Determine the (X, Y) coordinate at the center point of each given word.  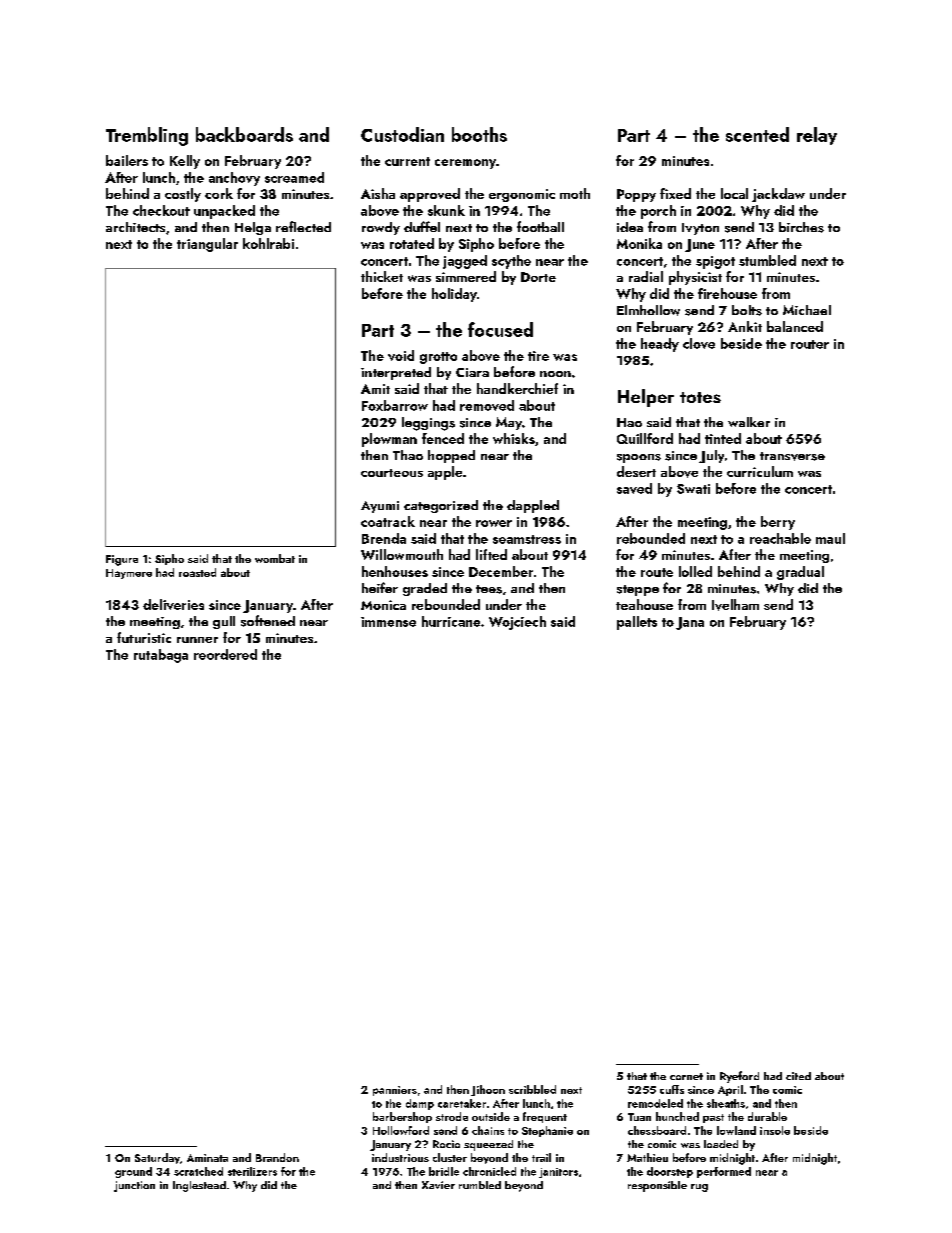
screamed (294, 177)
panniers (395, 1091)
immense (388, 622)
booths (479, 134)
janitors (558, 1173)
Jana (690, 623)
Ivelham (735, 605)
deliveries (173, 604)
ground (133, 1172)
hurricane (451, 621)
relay (817, 136)
